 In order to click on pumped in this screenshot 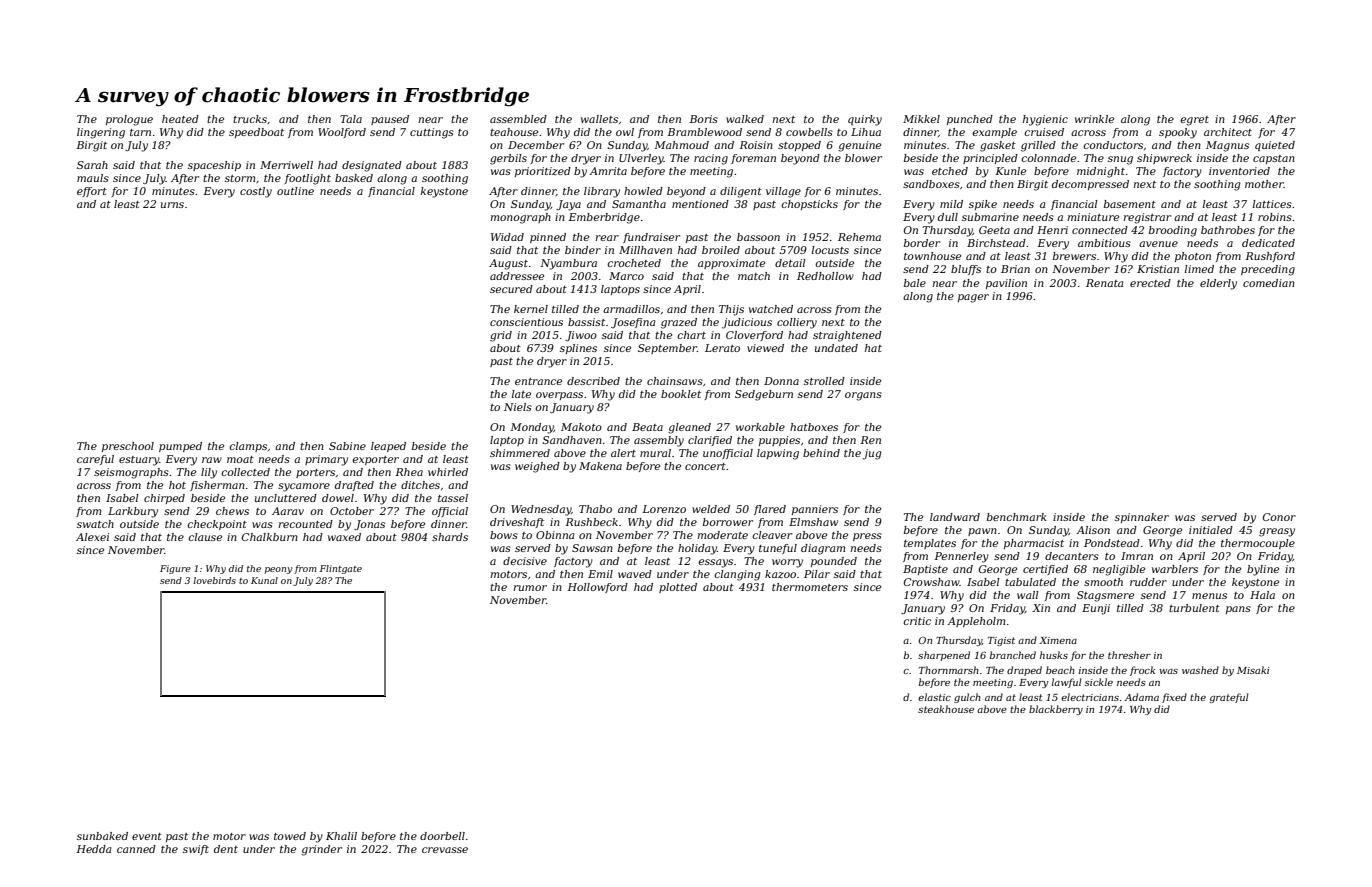, I will do `click(180, 447)`.
